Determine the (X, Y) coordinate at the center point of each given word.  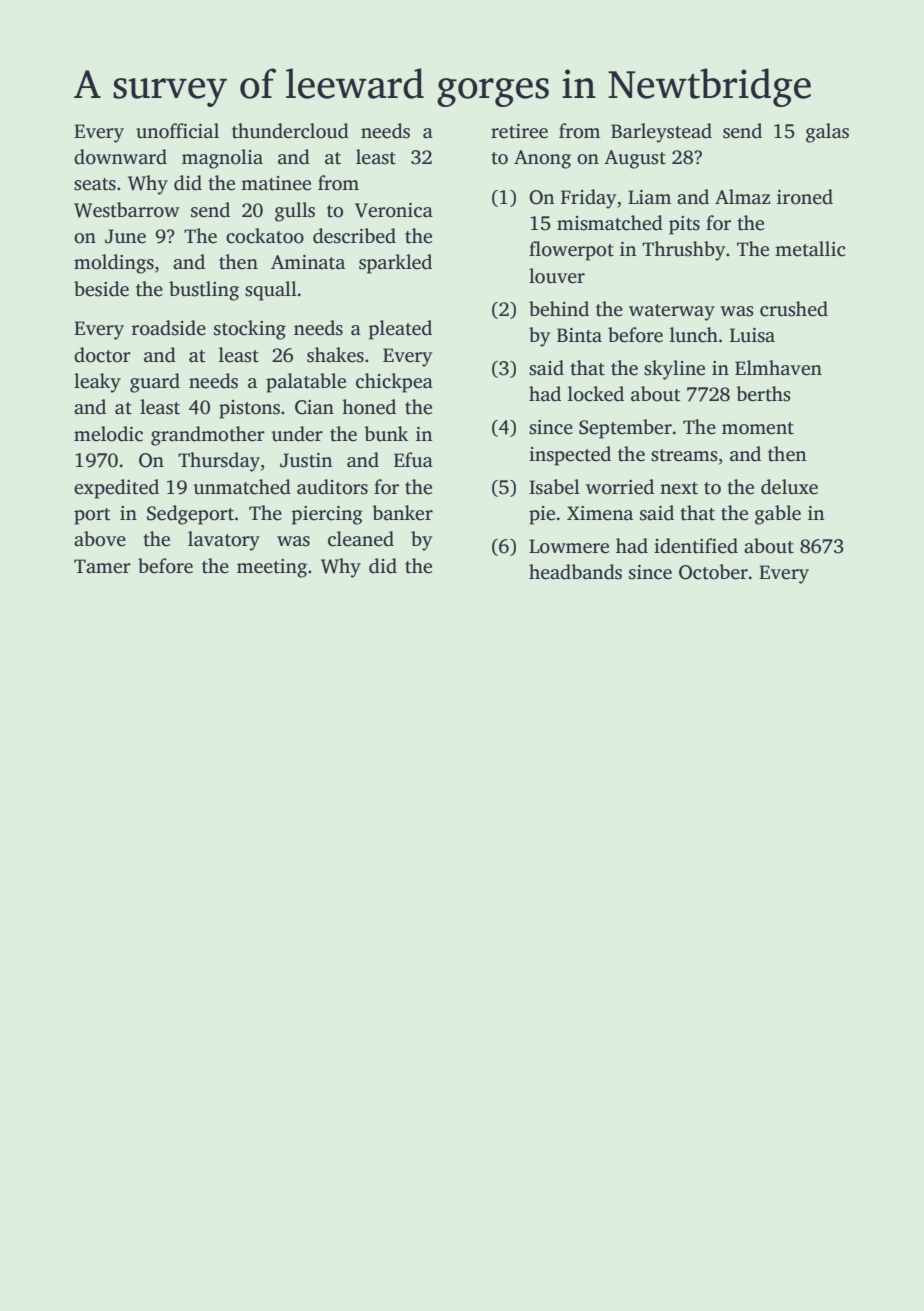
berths (763, 394)
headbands (575, 572)
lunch (694, 335)
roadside (169, 328)
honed (369, 407)
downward (120, 157)
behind (559, 309)
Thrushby (683, 251)
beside (101, 289)
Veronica (394, 210)
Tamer (102, 566)
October (713, 572)
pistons (249, 409)
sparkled (395, 264)
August (635, 159)
